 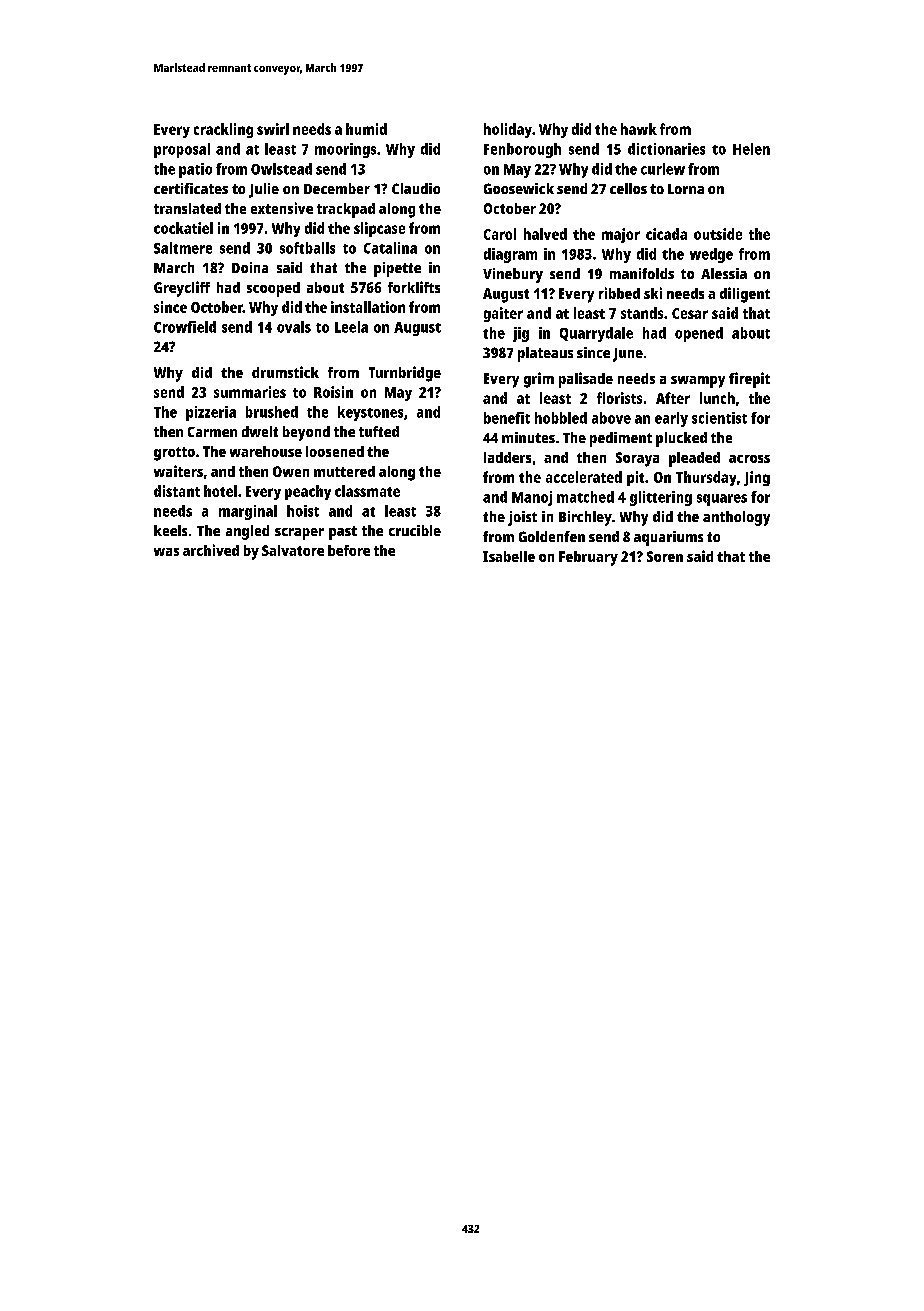 What do you see at coordinates (264, 190) in the page?
I see `Julie` at bounding box center [264, 190].
